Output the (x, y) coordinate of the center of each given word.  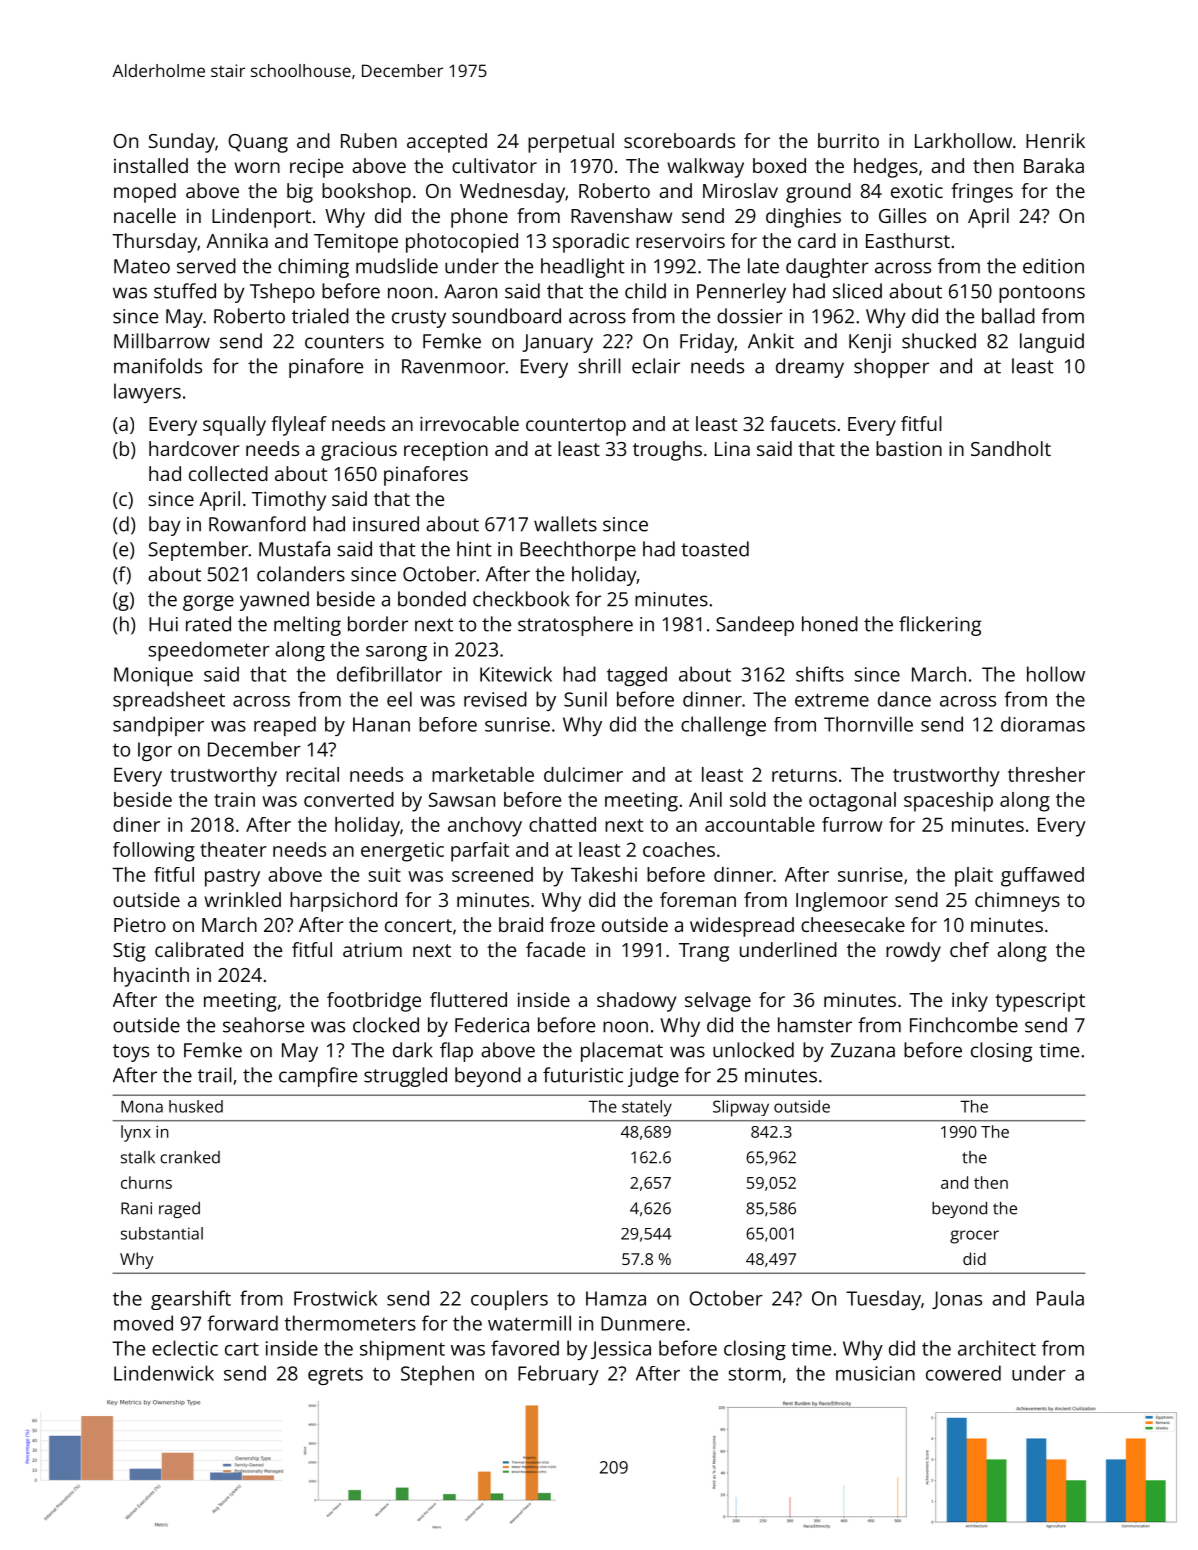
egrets (335, 1376)
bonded (432, 599)
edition (1053, 266)
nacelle (145, 215)
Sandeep (755, 626)
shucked (939, 341)
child (645, 291)
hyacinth (151, 977)
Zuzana (863, 1050)
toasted (715, 549)
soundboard (506, 316)
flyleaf (299, 426)
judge (653, 1077)
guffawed (1042, 877)
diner (136, 824)
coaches (679, 849)
